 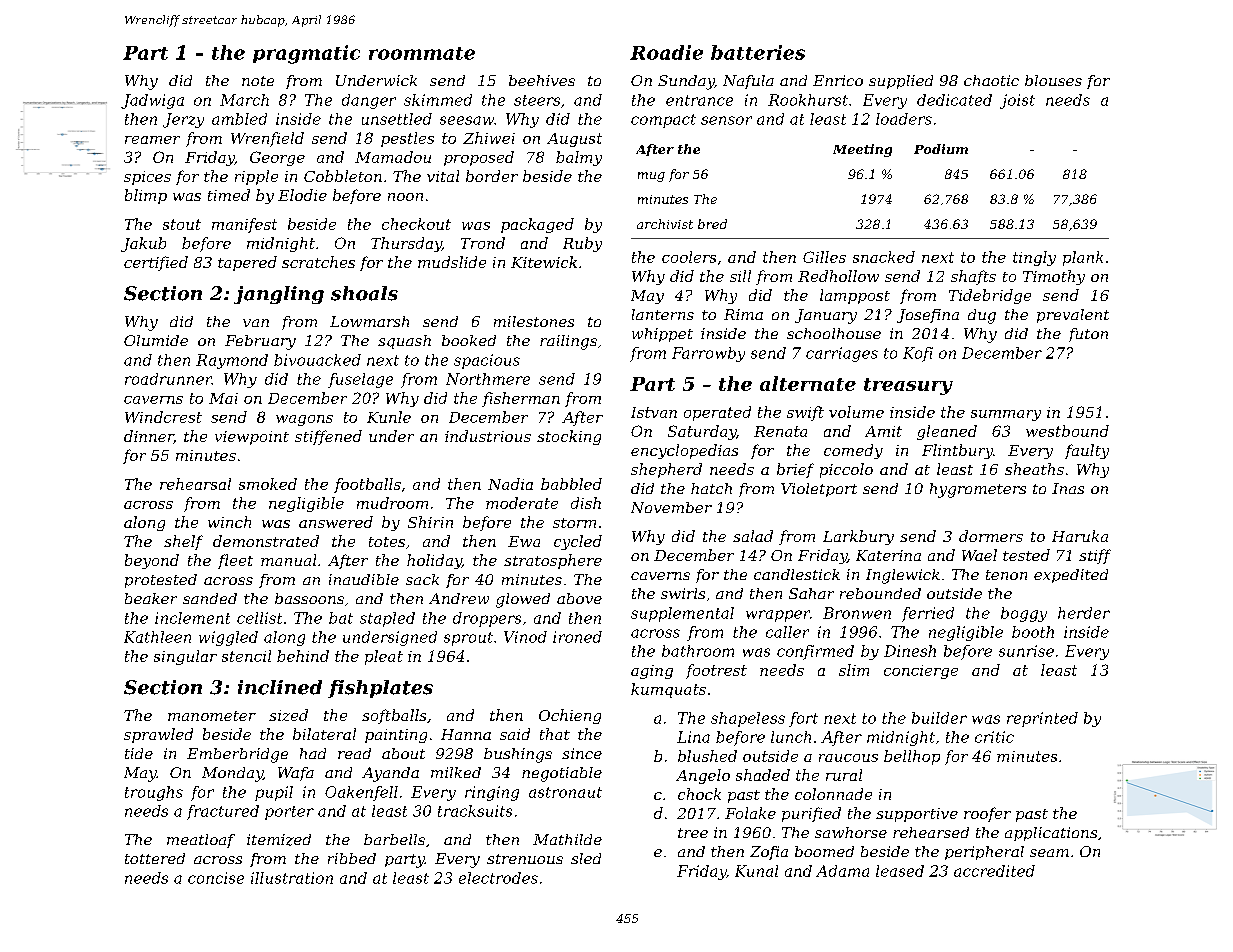 I want to click on shelf, so click(x=183, y=542).
